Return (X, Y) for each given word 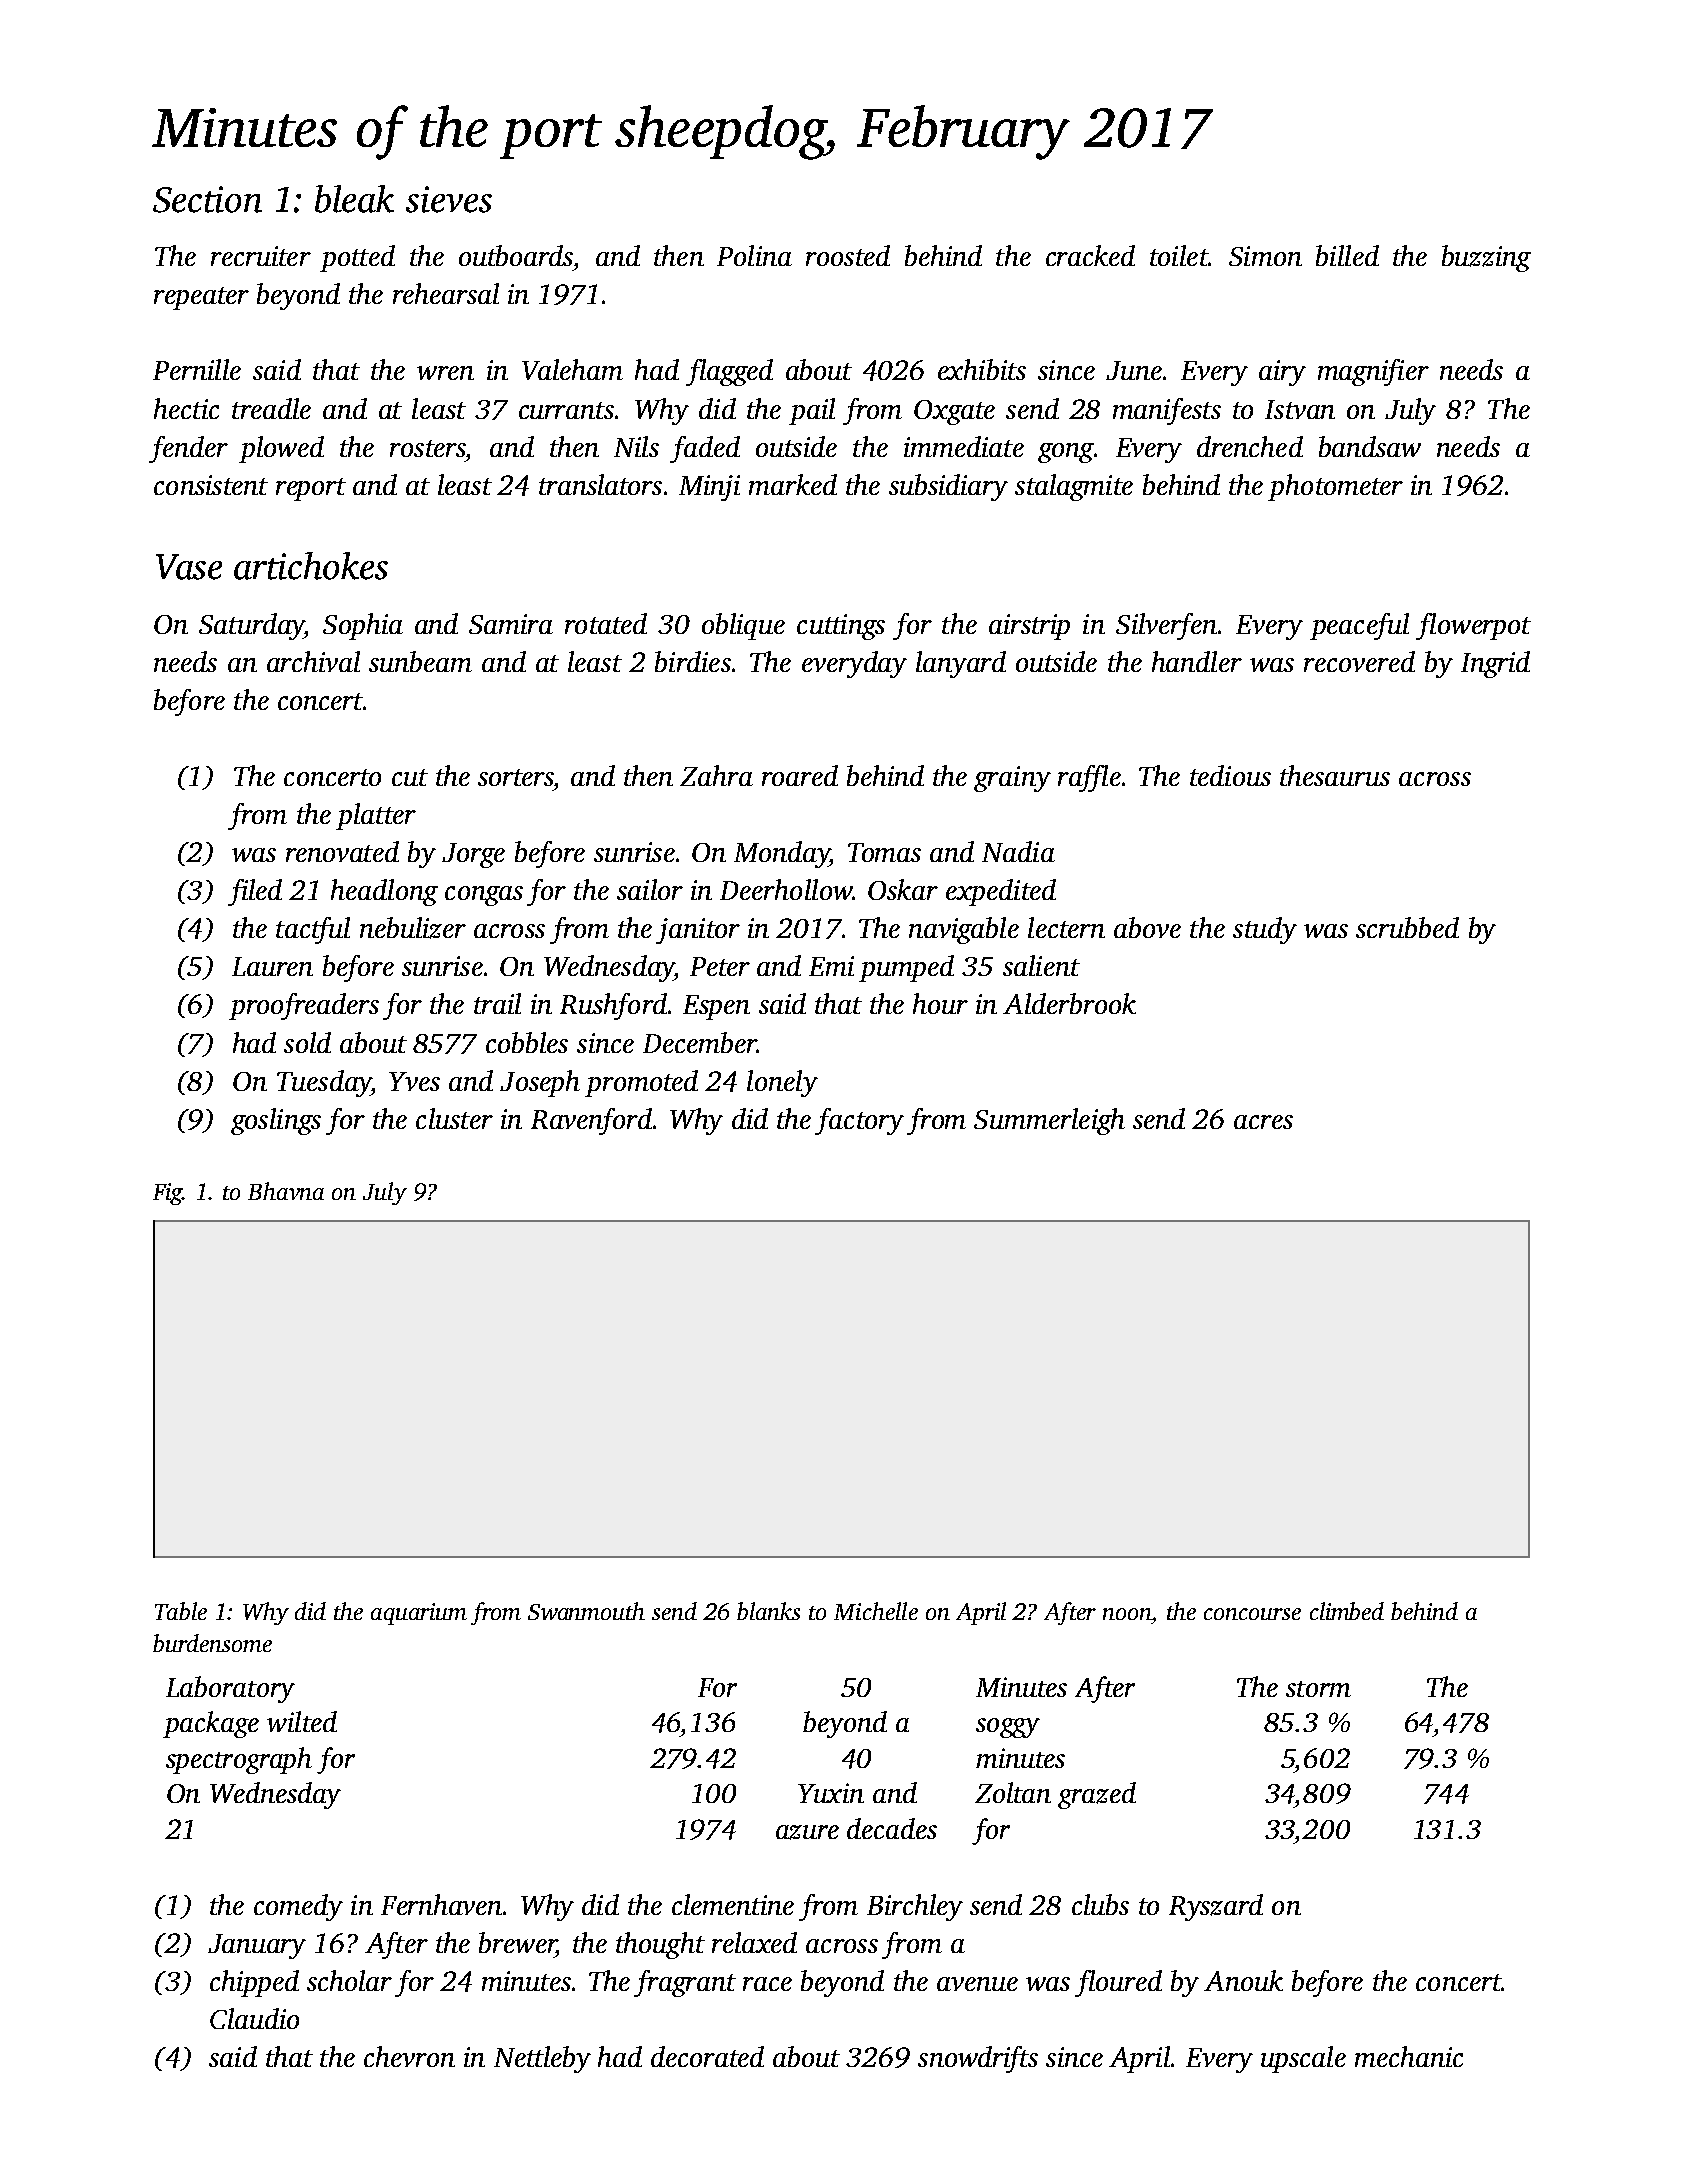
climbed (1347, 1611)
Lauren (272, 966)
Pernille (197, 369)
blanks (768, 1611)
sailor (650, 889)
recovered (1359, 661)
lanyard (961, 664)
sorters (516, 777)
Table (181, 1611)
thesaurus (1335, 775)
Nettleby (542, 2059)
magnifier (1373, 372)
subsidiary (948, 487)
